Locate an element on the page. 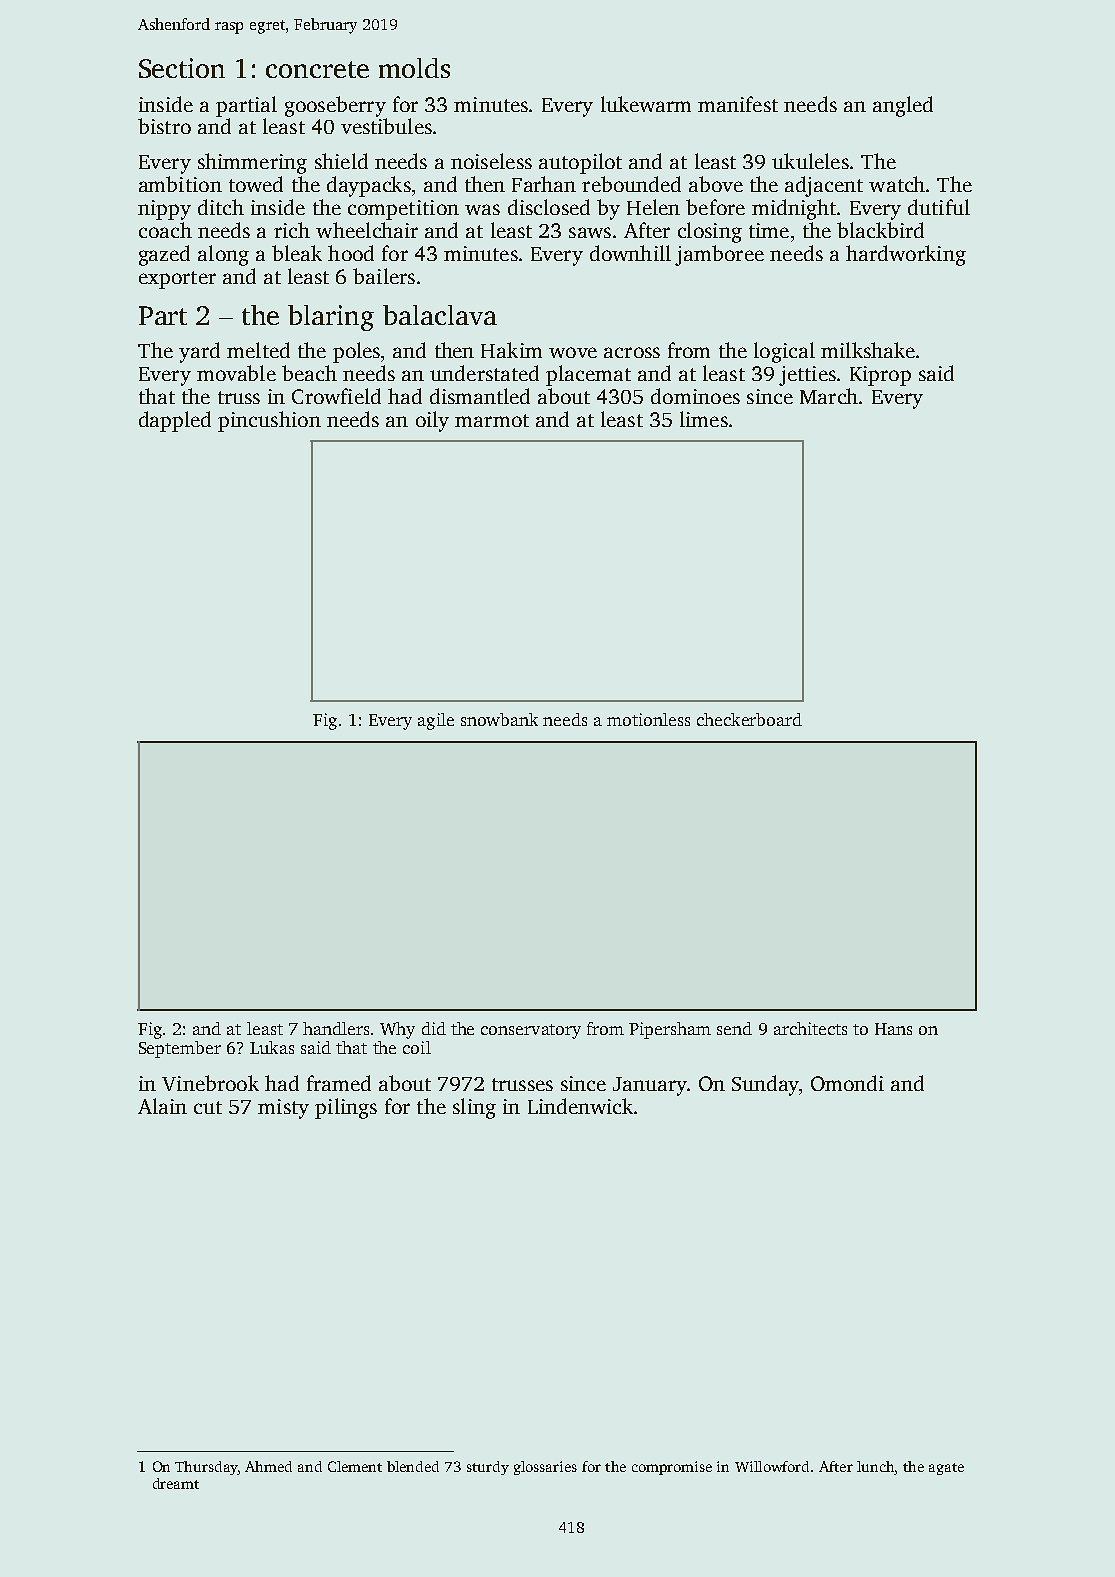  pilings is located at coordinates (346, 1108).
